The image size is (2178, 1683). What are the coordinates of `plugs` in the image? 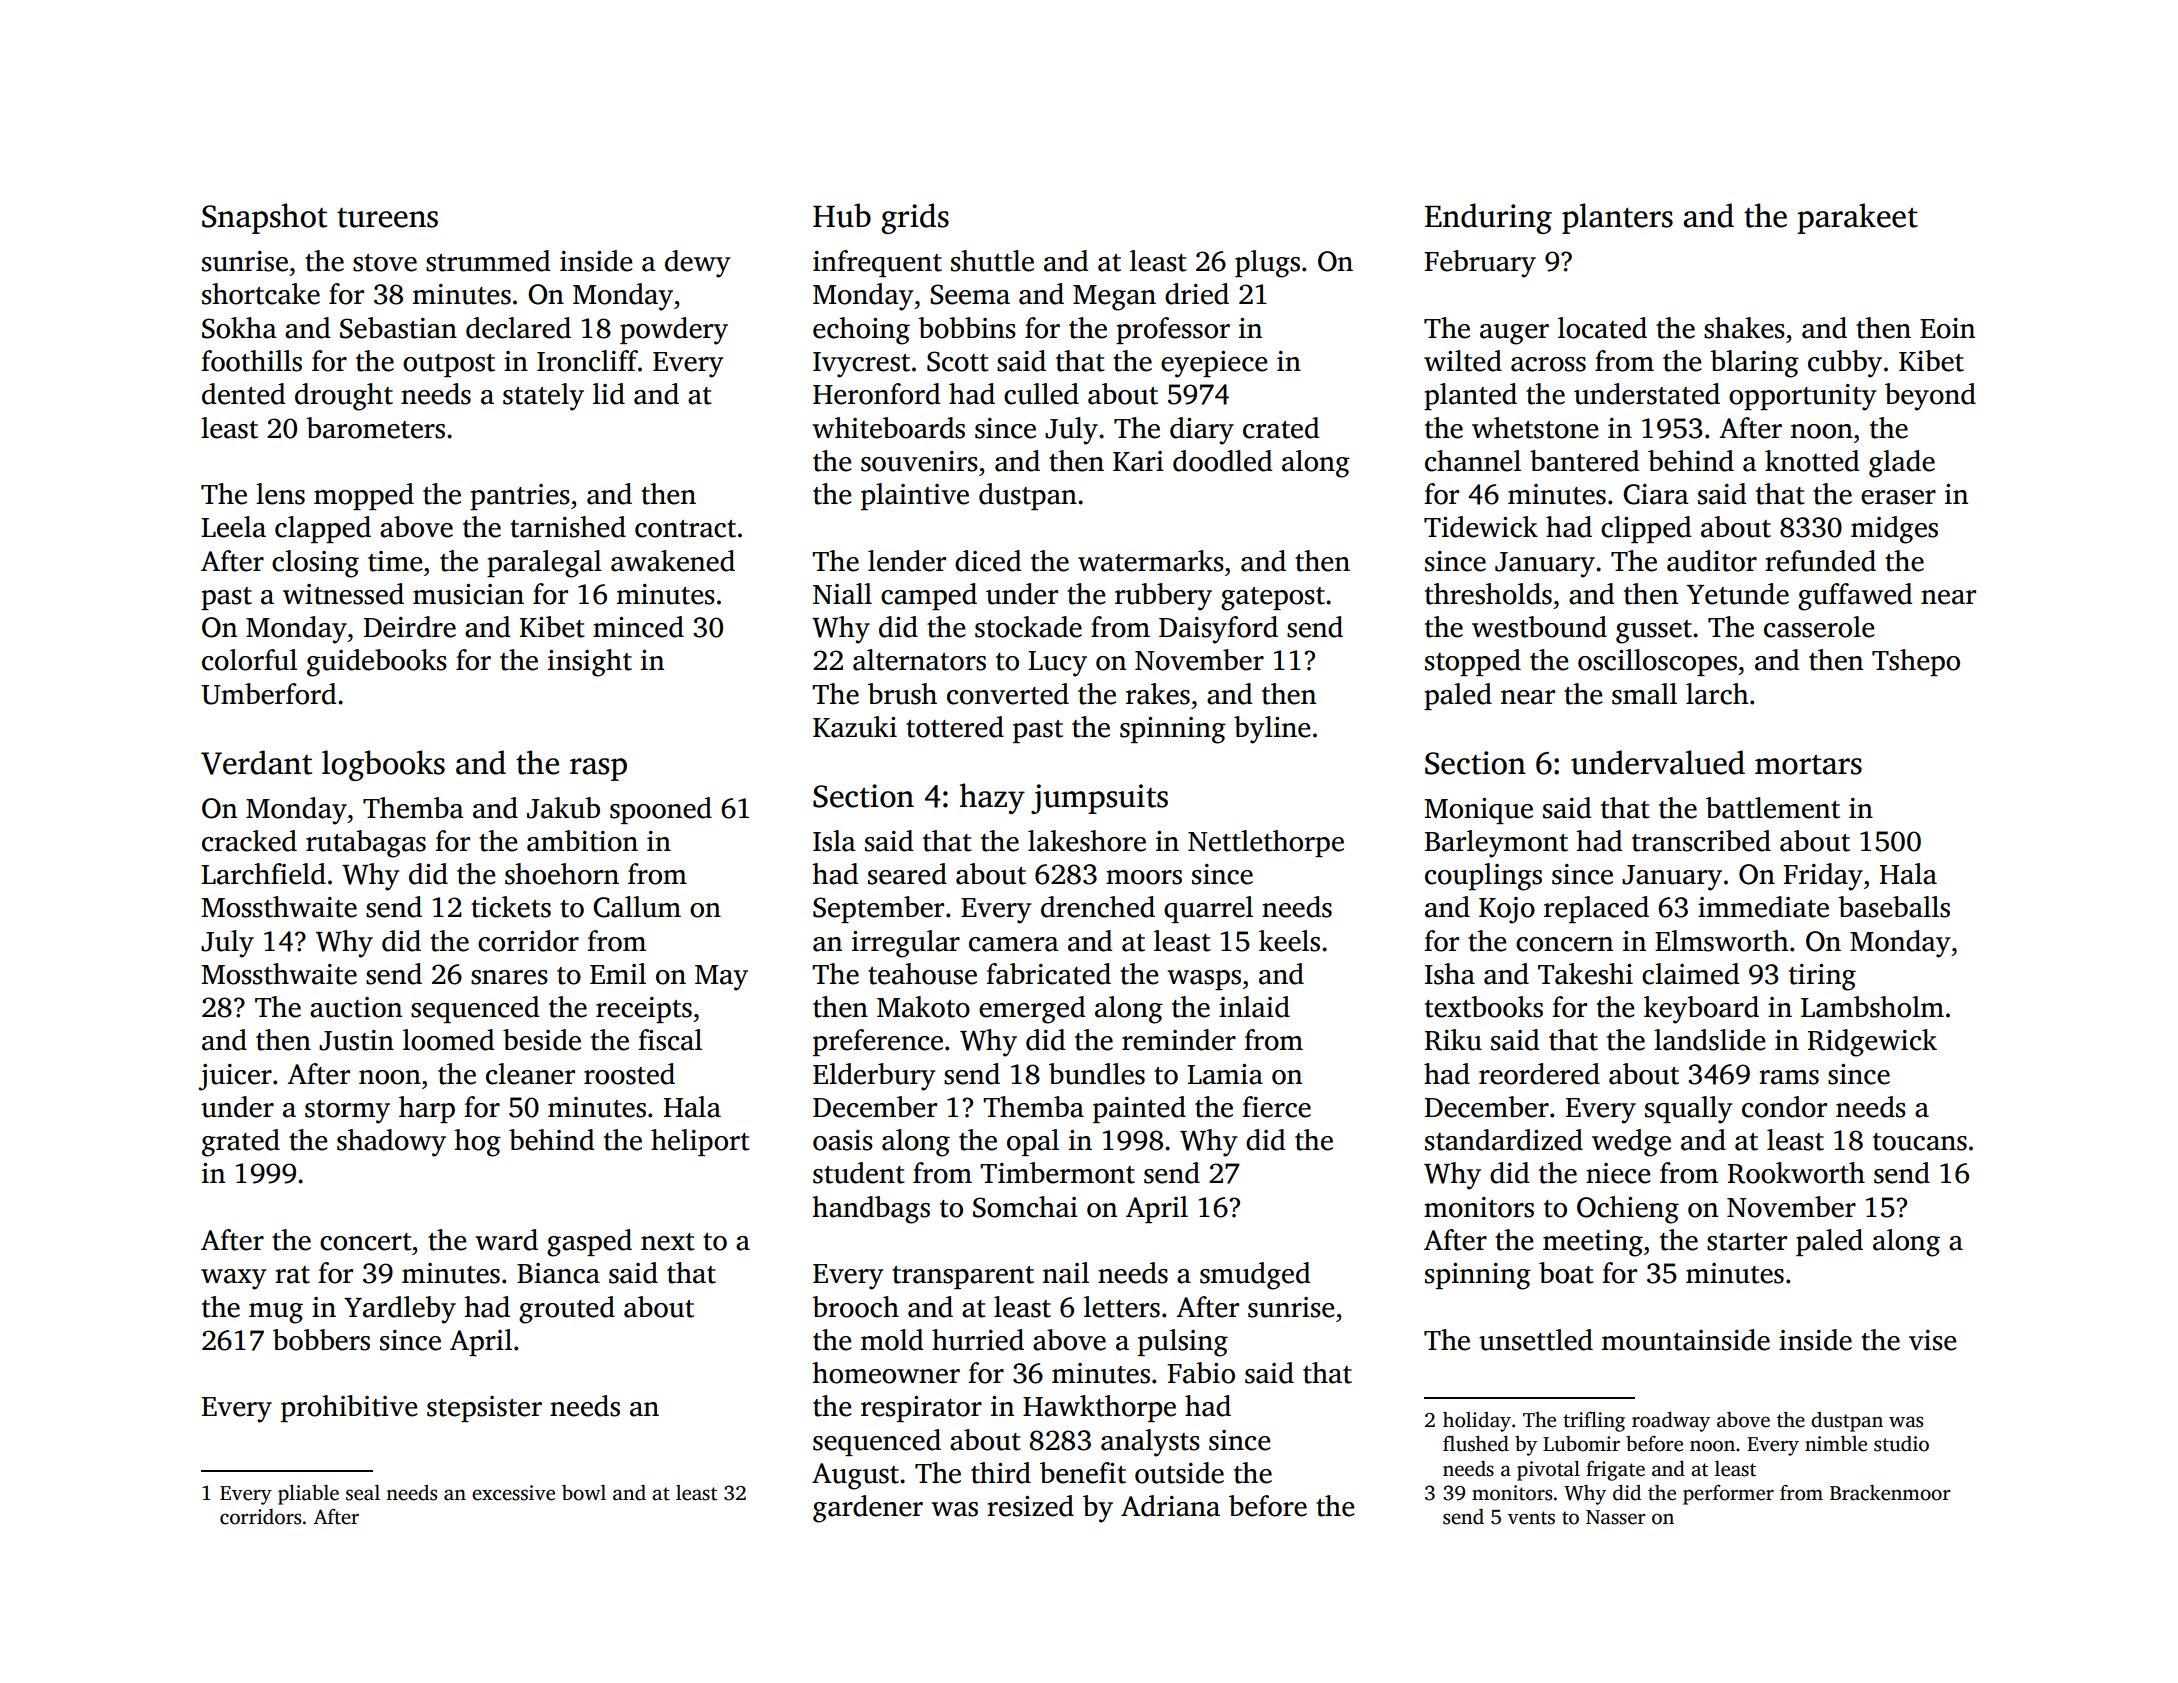 It's located at (1267, 264).
